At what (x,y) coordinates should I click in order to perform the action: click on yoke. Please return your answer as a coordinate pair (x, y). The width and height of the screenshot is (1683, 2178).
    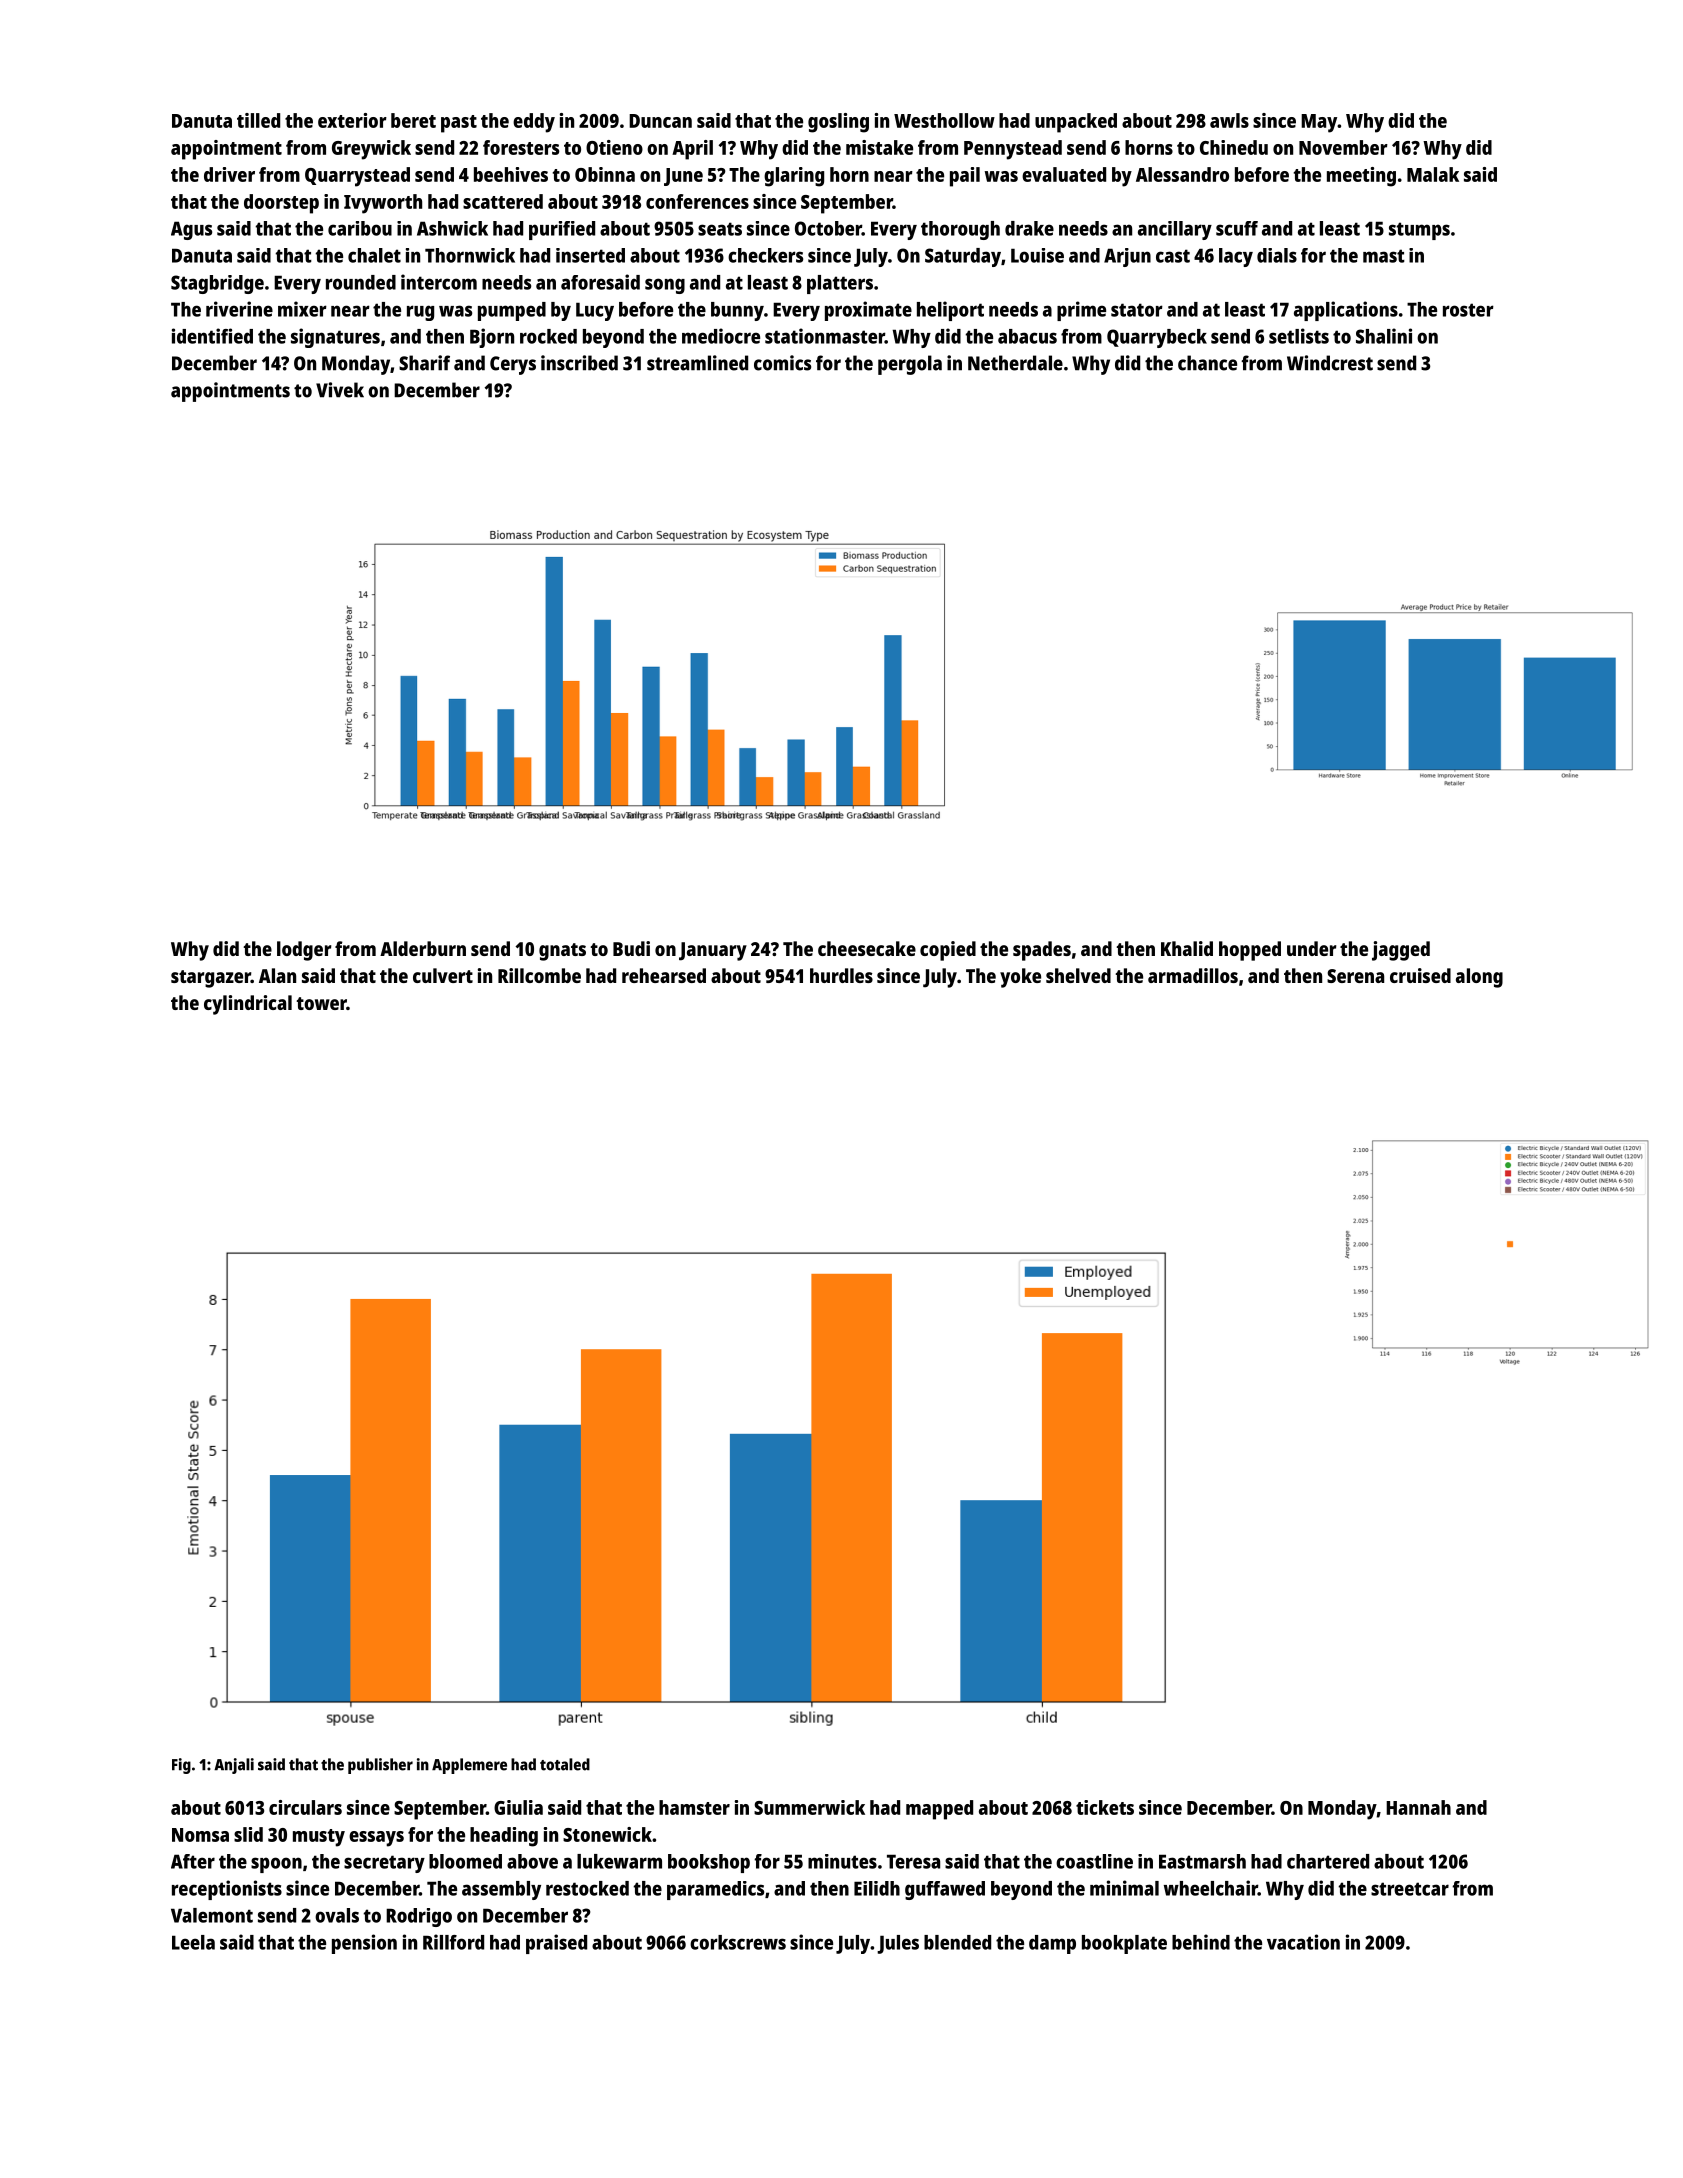
    Looking at the image, I should click on (1020, 978).
